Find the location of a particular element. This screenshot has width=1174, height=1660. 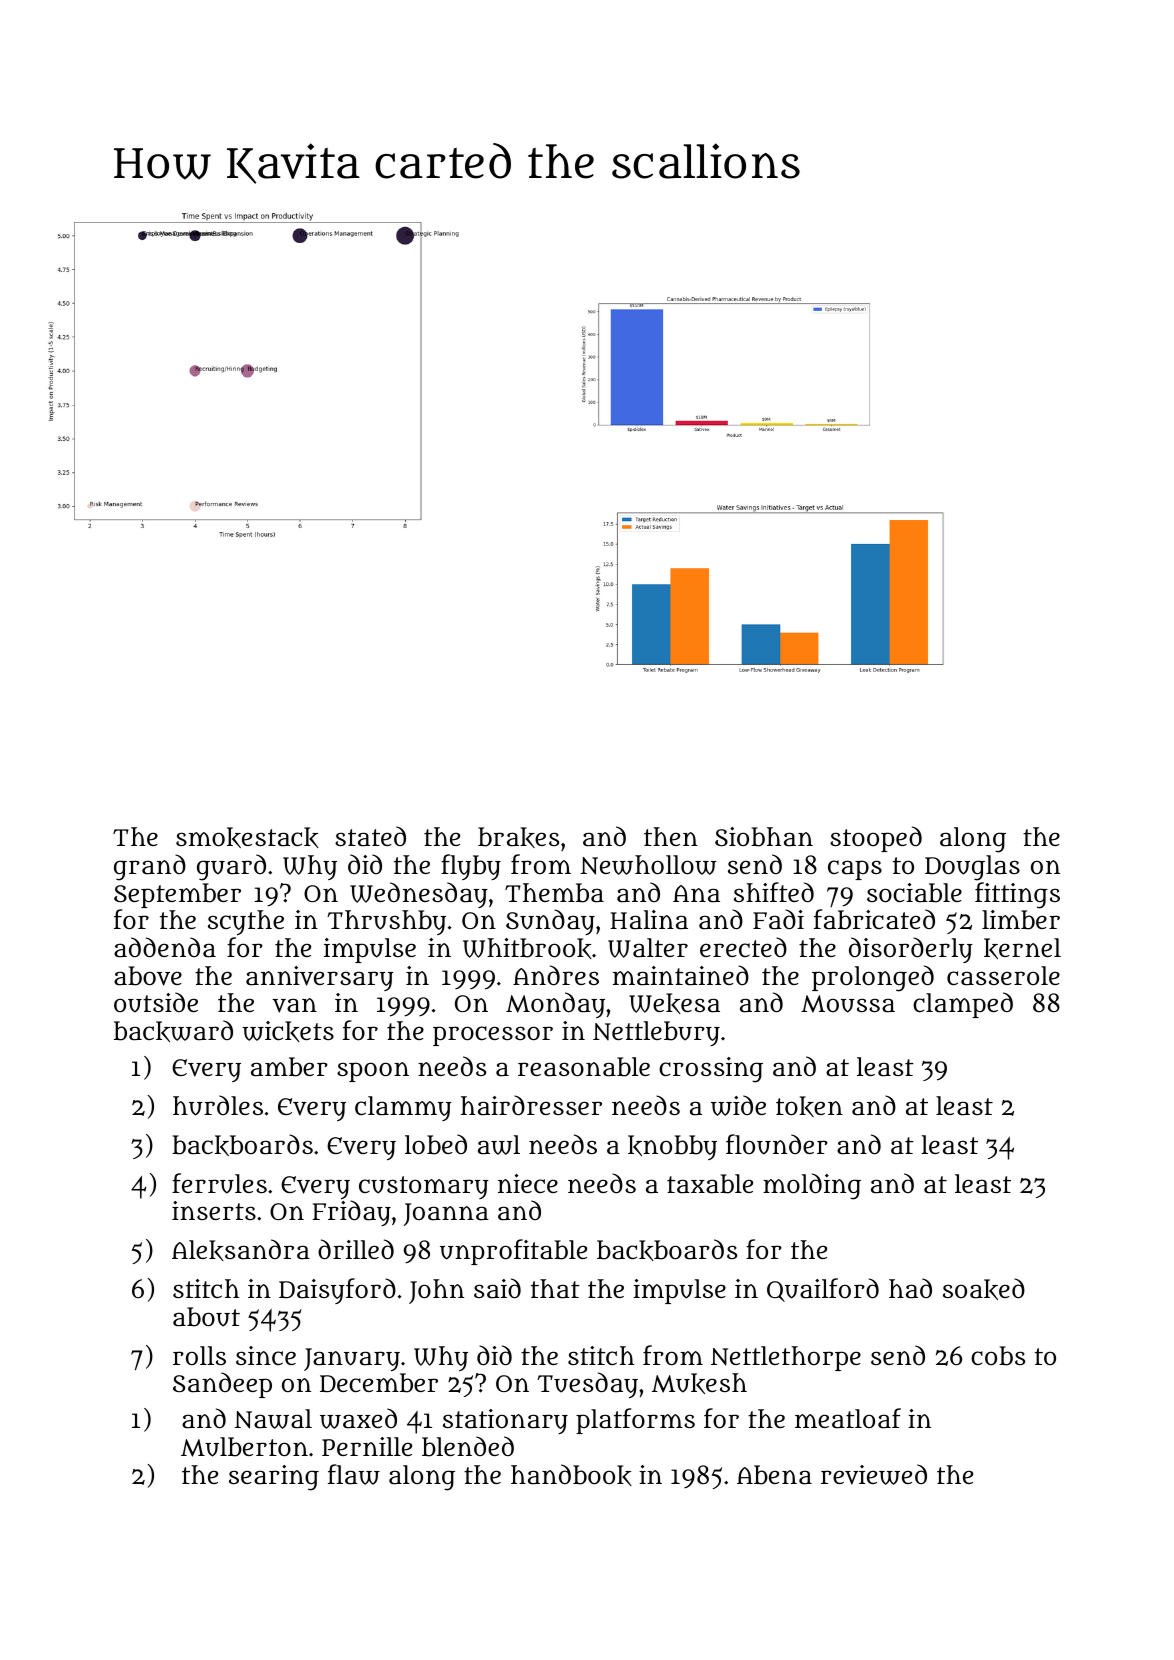

clamped is located at coordinates (963, 1005).
